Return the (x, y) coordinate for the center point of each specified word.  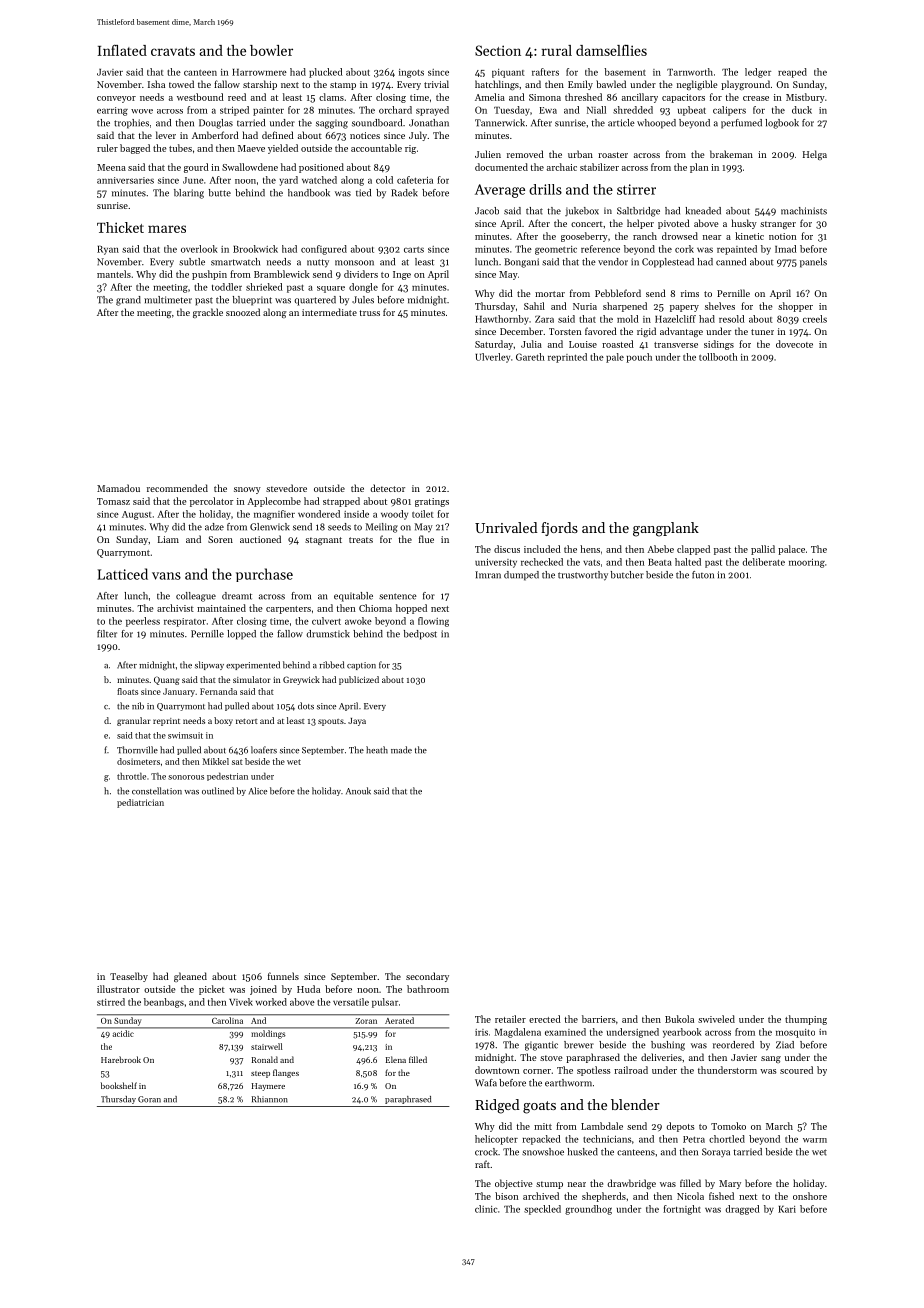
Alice (258, 791)
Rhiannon (270, 1099)
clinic (486, 1209)
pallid (763, 550)
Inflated (122, 50)
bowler (271, 50)
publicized (359, 680)
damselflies (611, 50)
